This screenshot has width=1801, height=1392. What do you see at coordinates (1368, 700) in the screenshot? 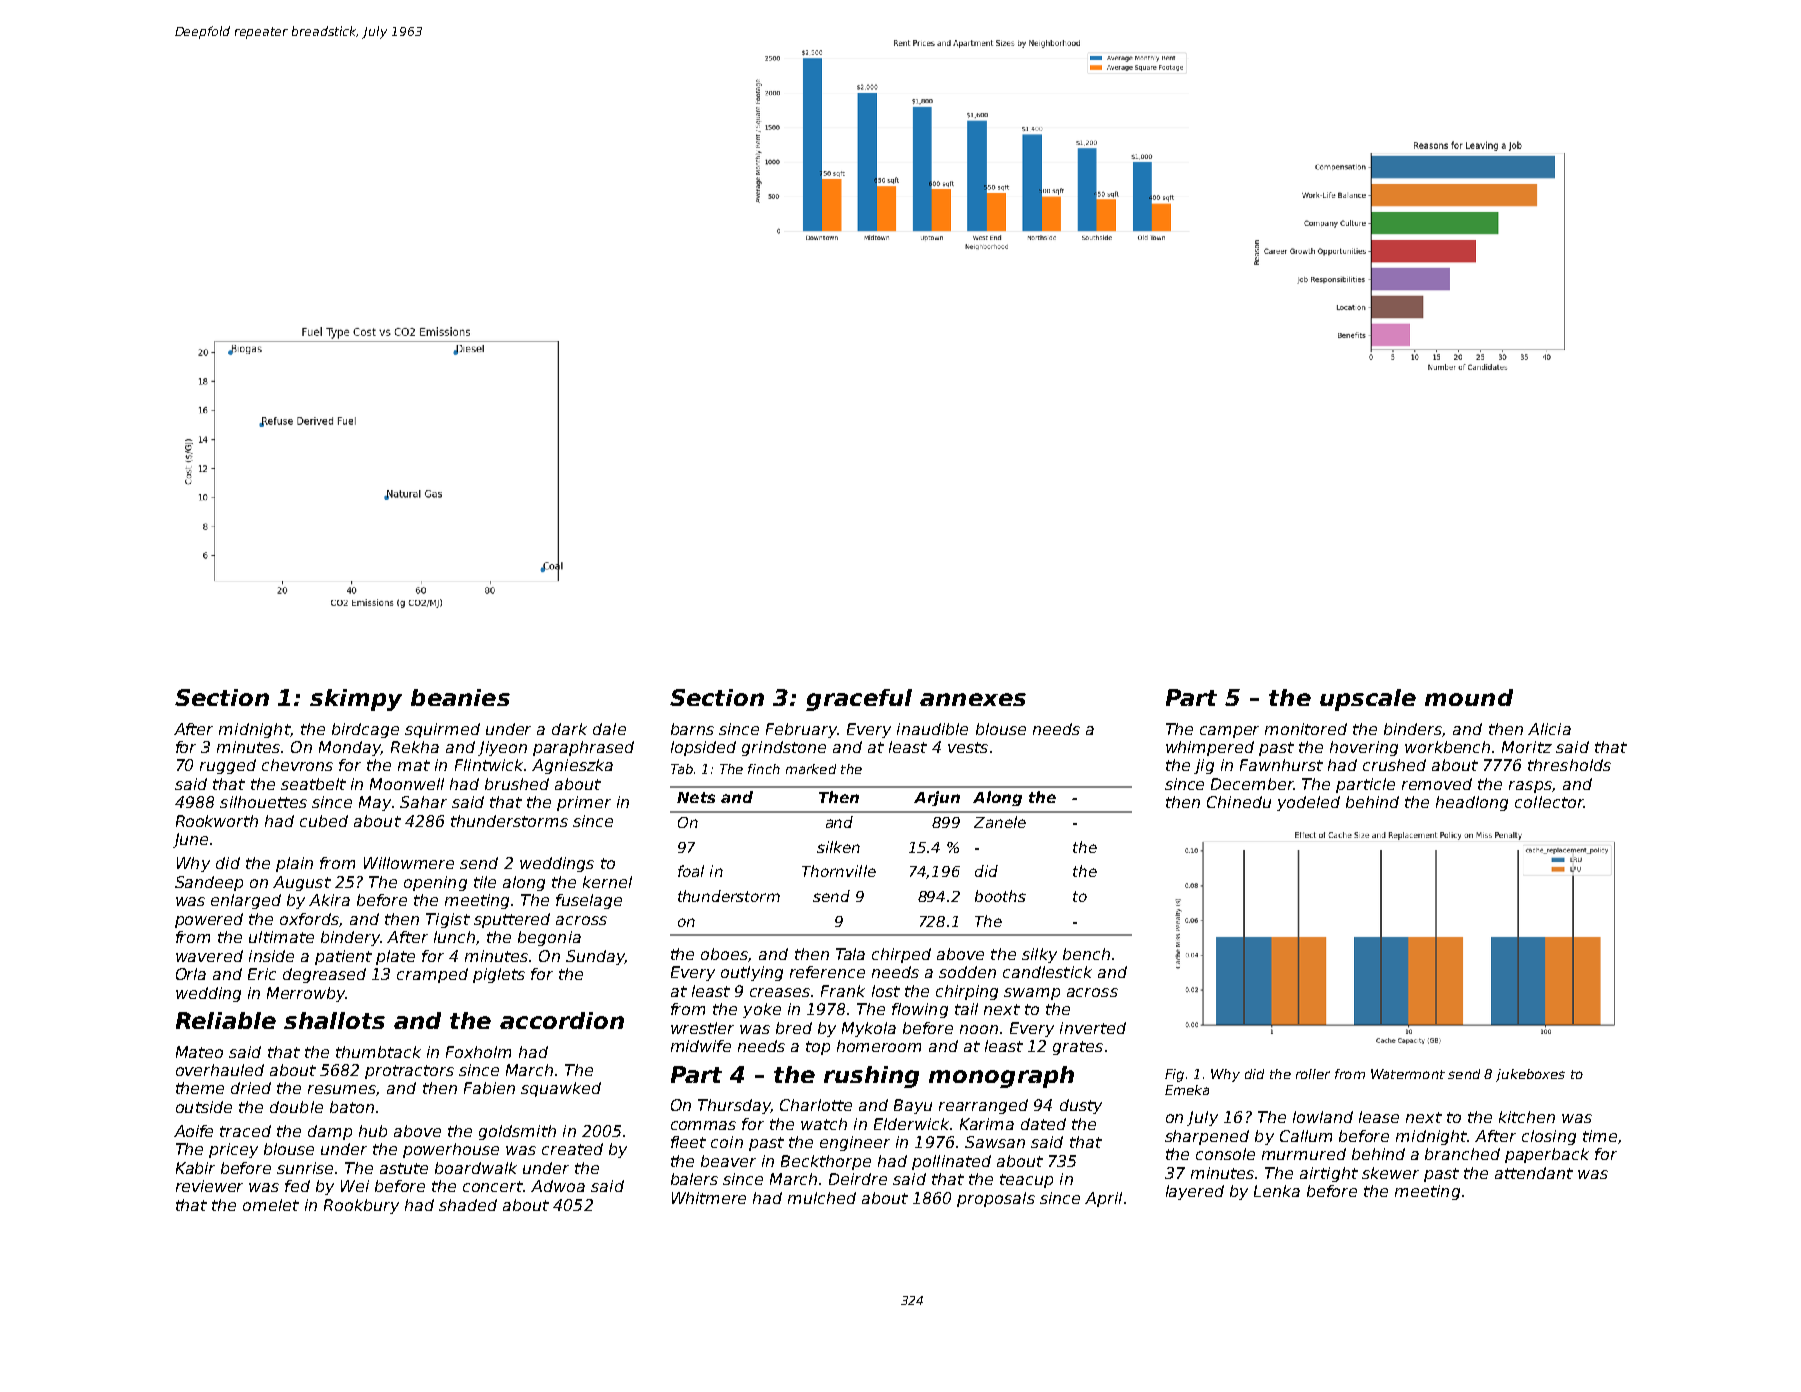
I see `upscale` at bounding box center [1368, 700].
